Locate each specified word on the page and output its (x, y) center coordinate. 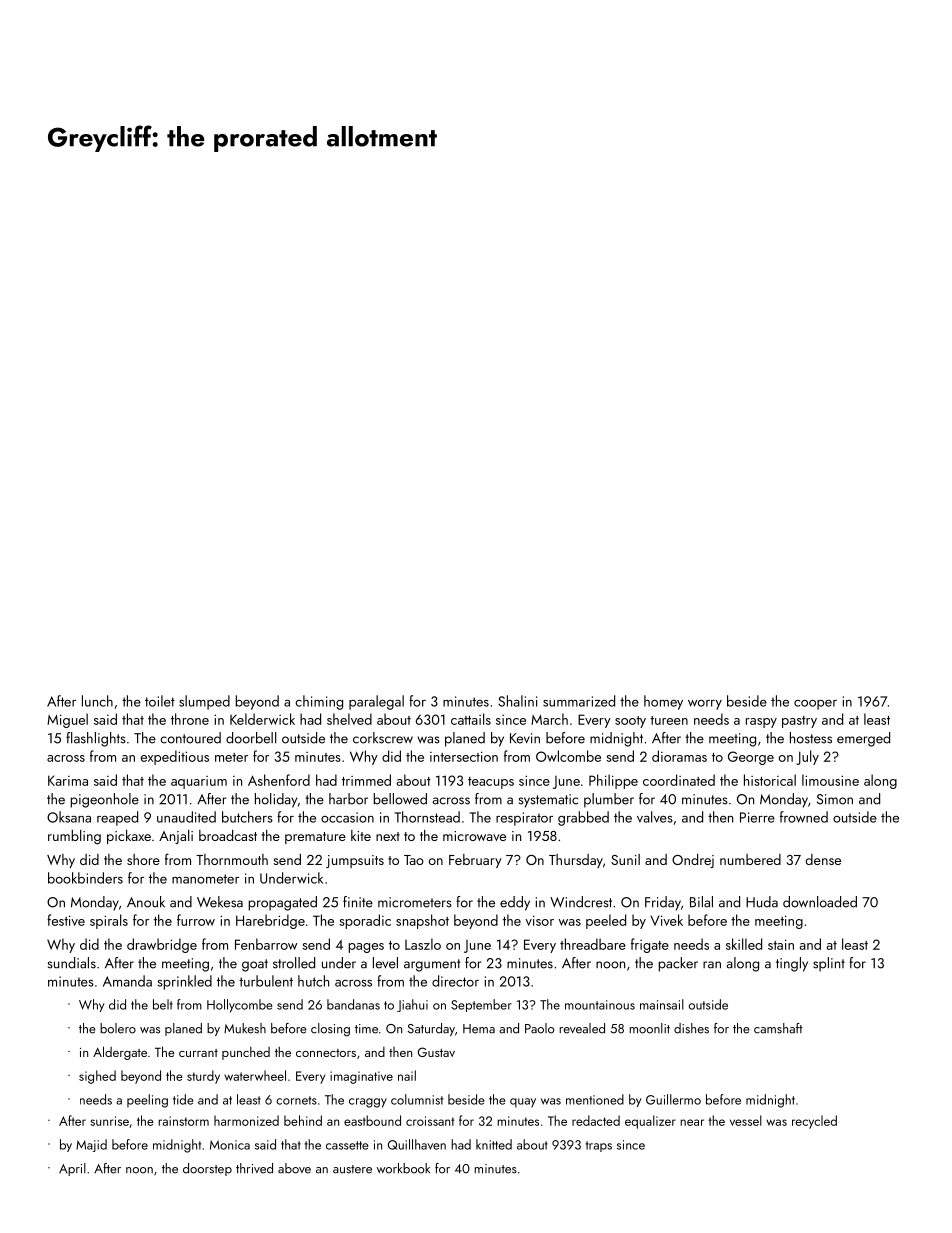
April (72, 1169)
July (808, 757)
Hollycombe (239, 1006)
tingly (792, 964)
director (455, 981)
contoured (190, 738)
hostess (811, 738)
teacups (491, 783)
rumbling (74, 837)
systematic (548, 801)
